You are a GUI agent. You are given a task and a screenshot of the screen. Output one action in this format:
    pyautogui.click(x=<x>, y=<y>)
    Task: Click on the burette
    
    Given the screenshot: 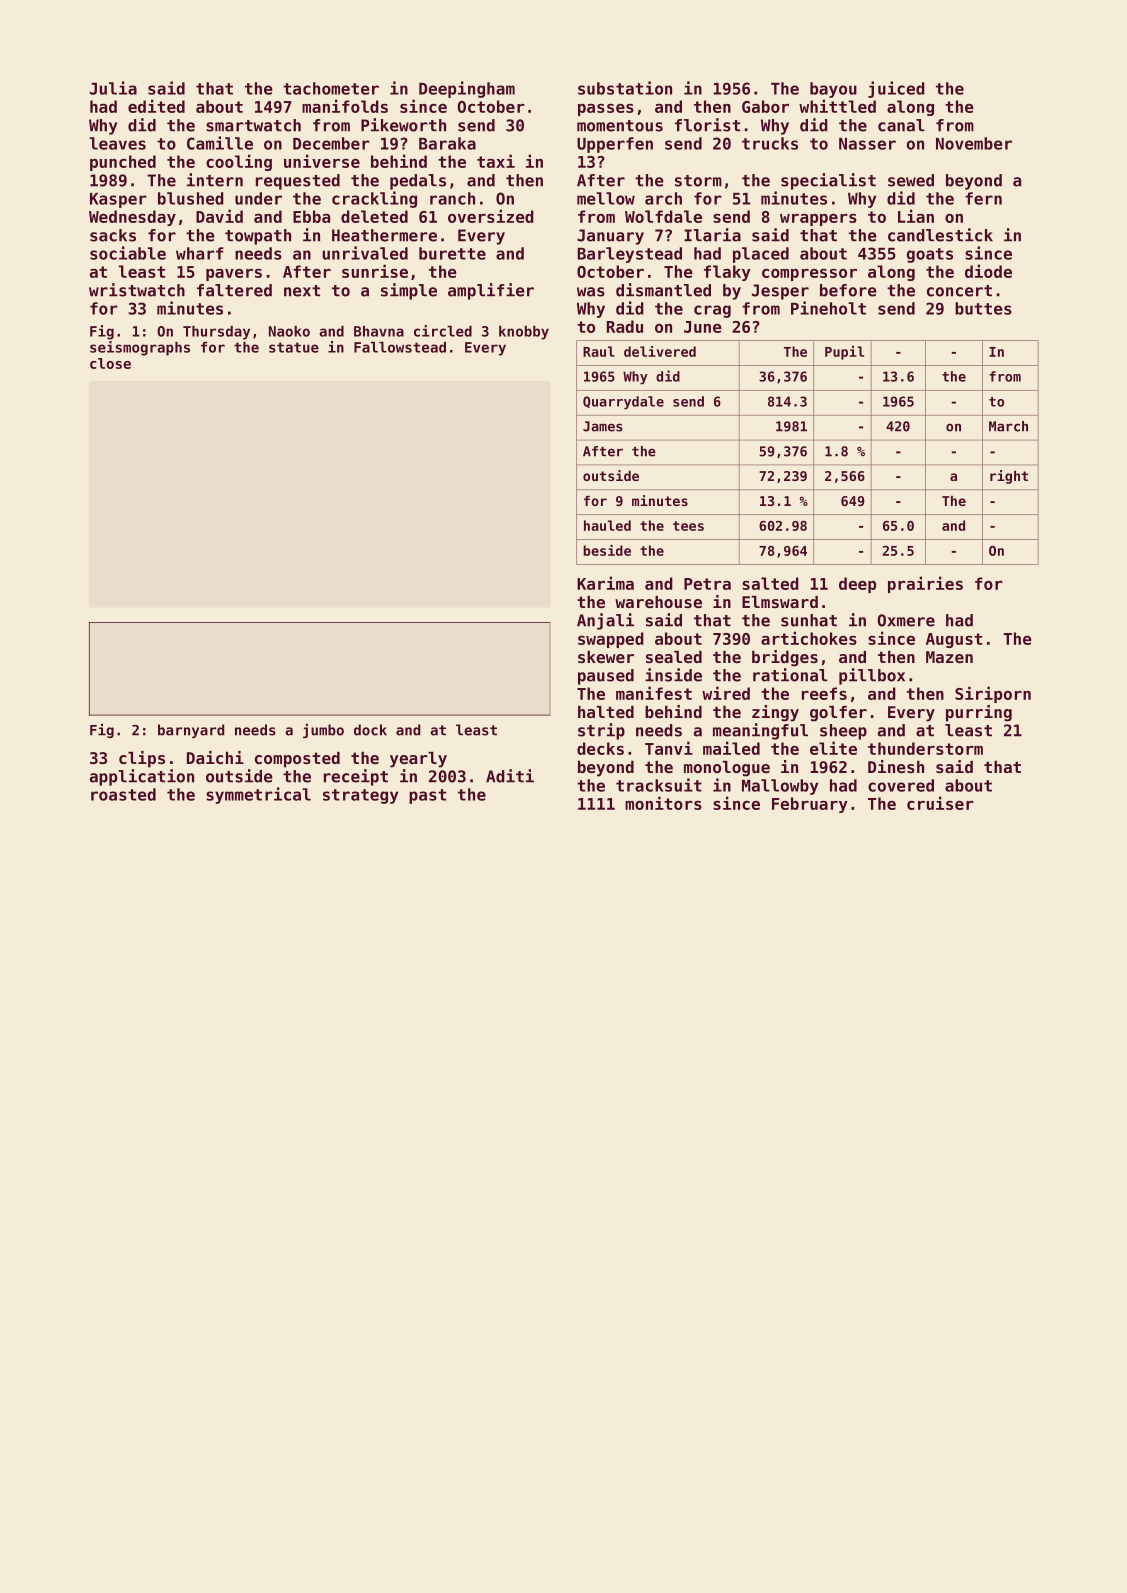 What is the action you would take?
    pyautogui.click(x=452, y=253)
